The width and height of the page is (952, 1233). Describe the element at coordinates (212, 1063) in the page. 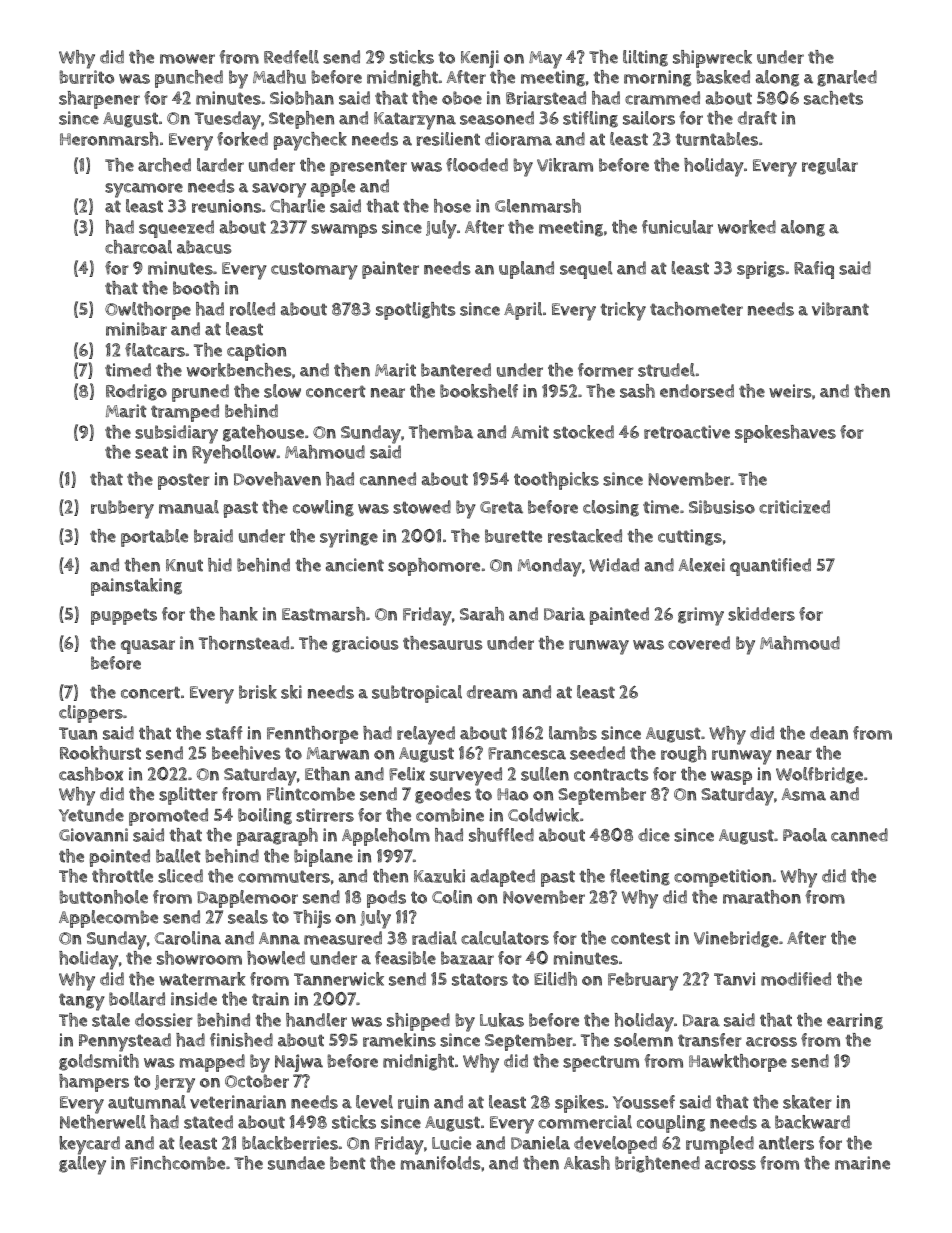

I see `mapped` at that location.
